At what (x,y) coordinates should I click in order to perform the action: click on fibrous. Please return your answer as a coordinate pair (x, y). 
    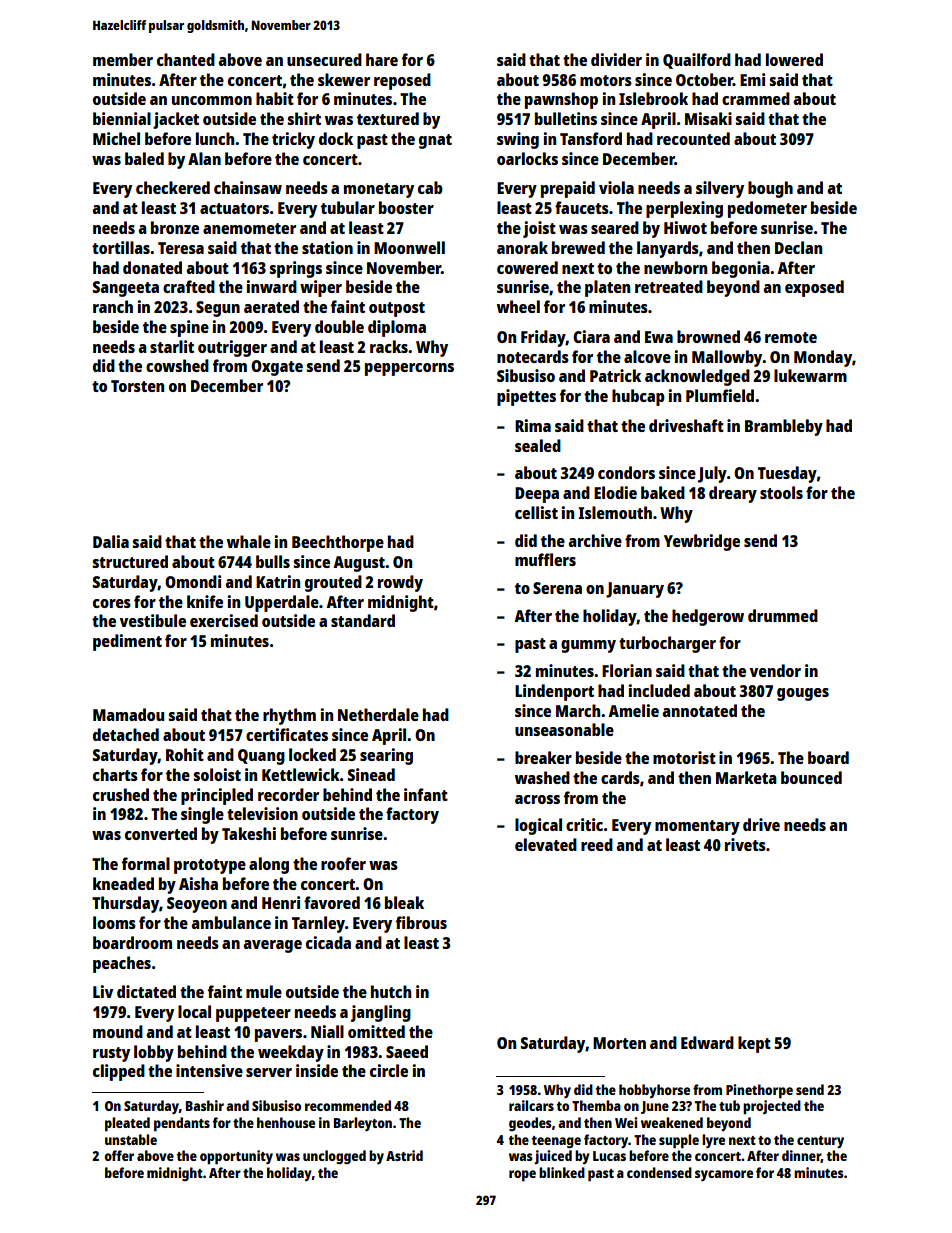
    Looking at the image, I should click on (421, 922).
